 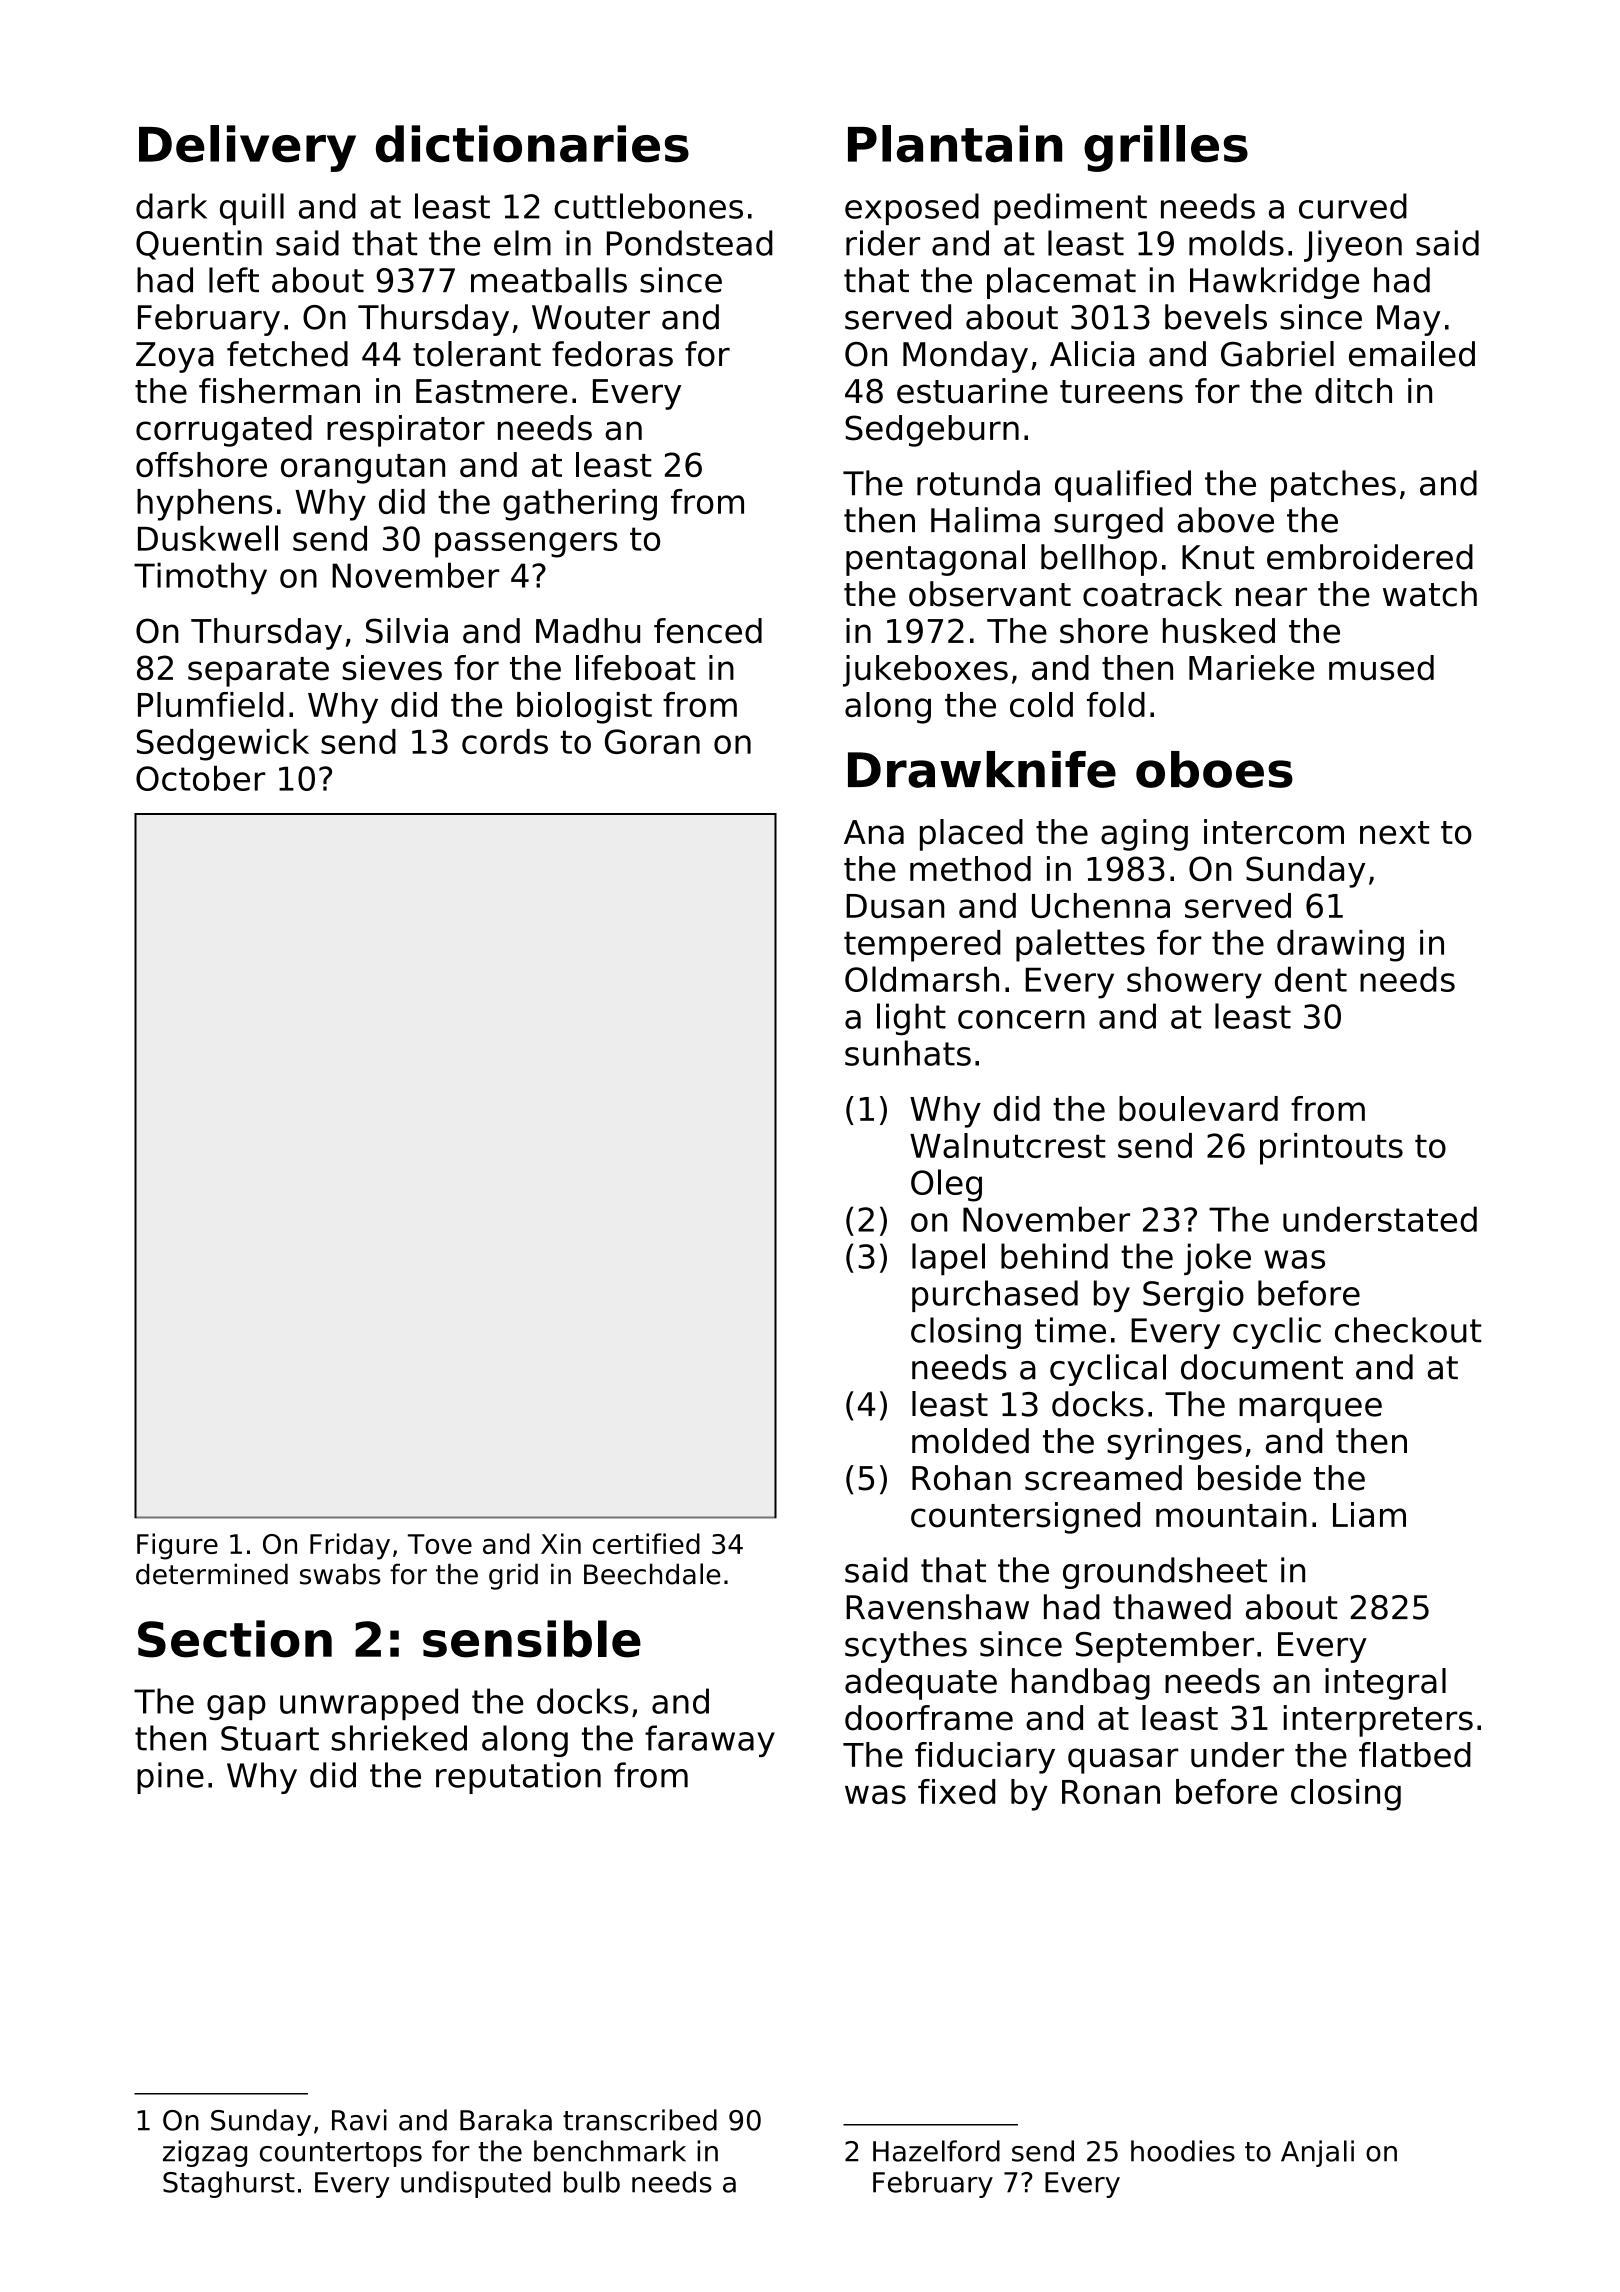 What do you see at coordinates (1353, 246) in the document?
I see `Jiyeon` at bounding box center [1353, 246].
